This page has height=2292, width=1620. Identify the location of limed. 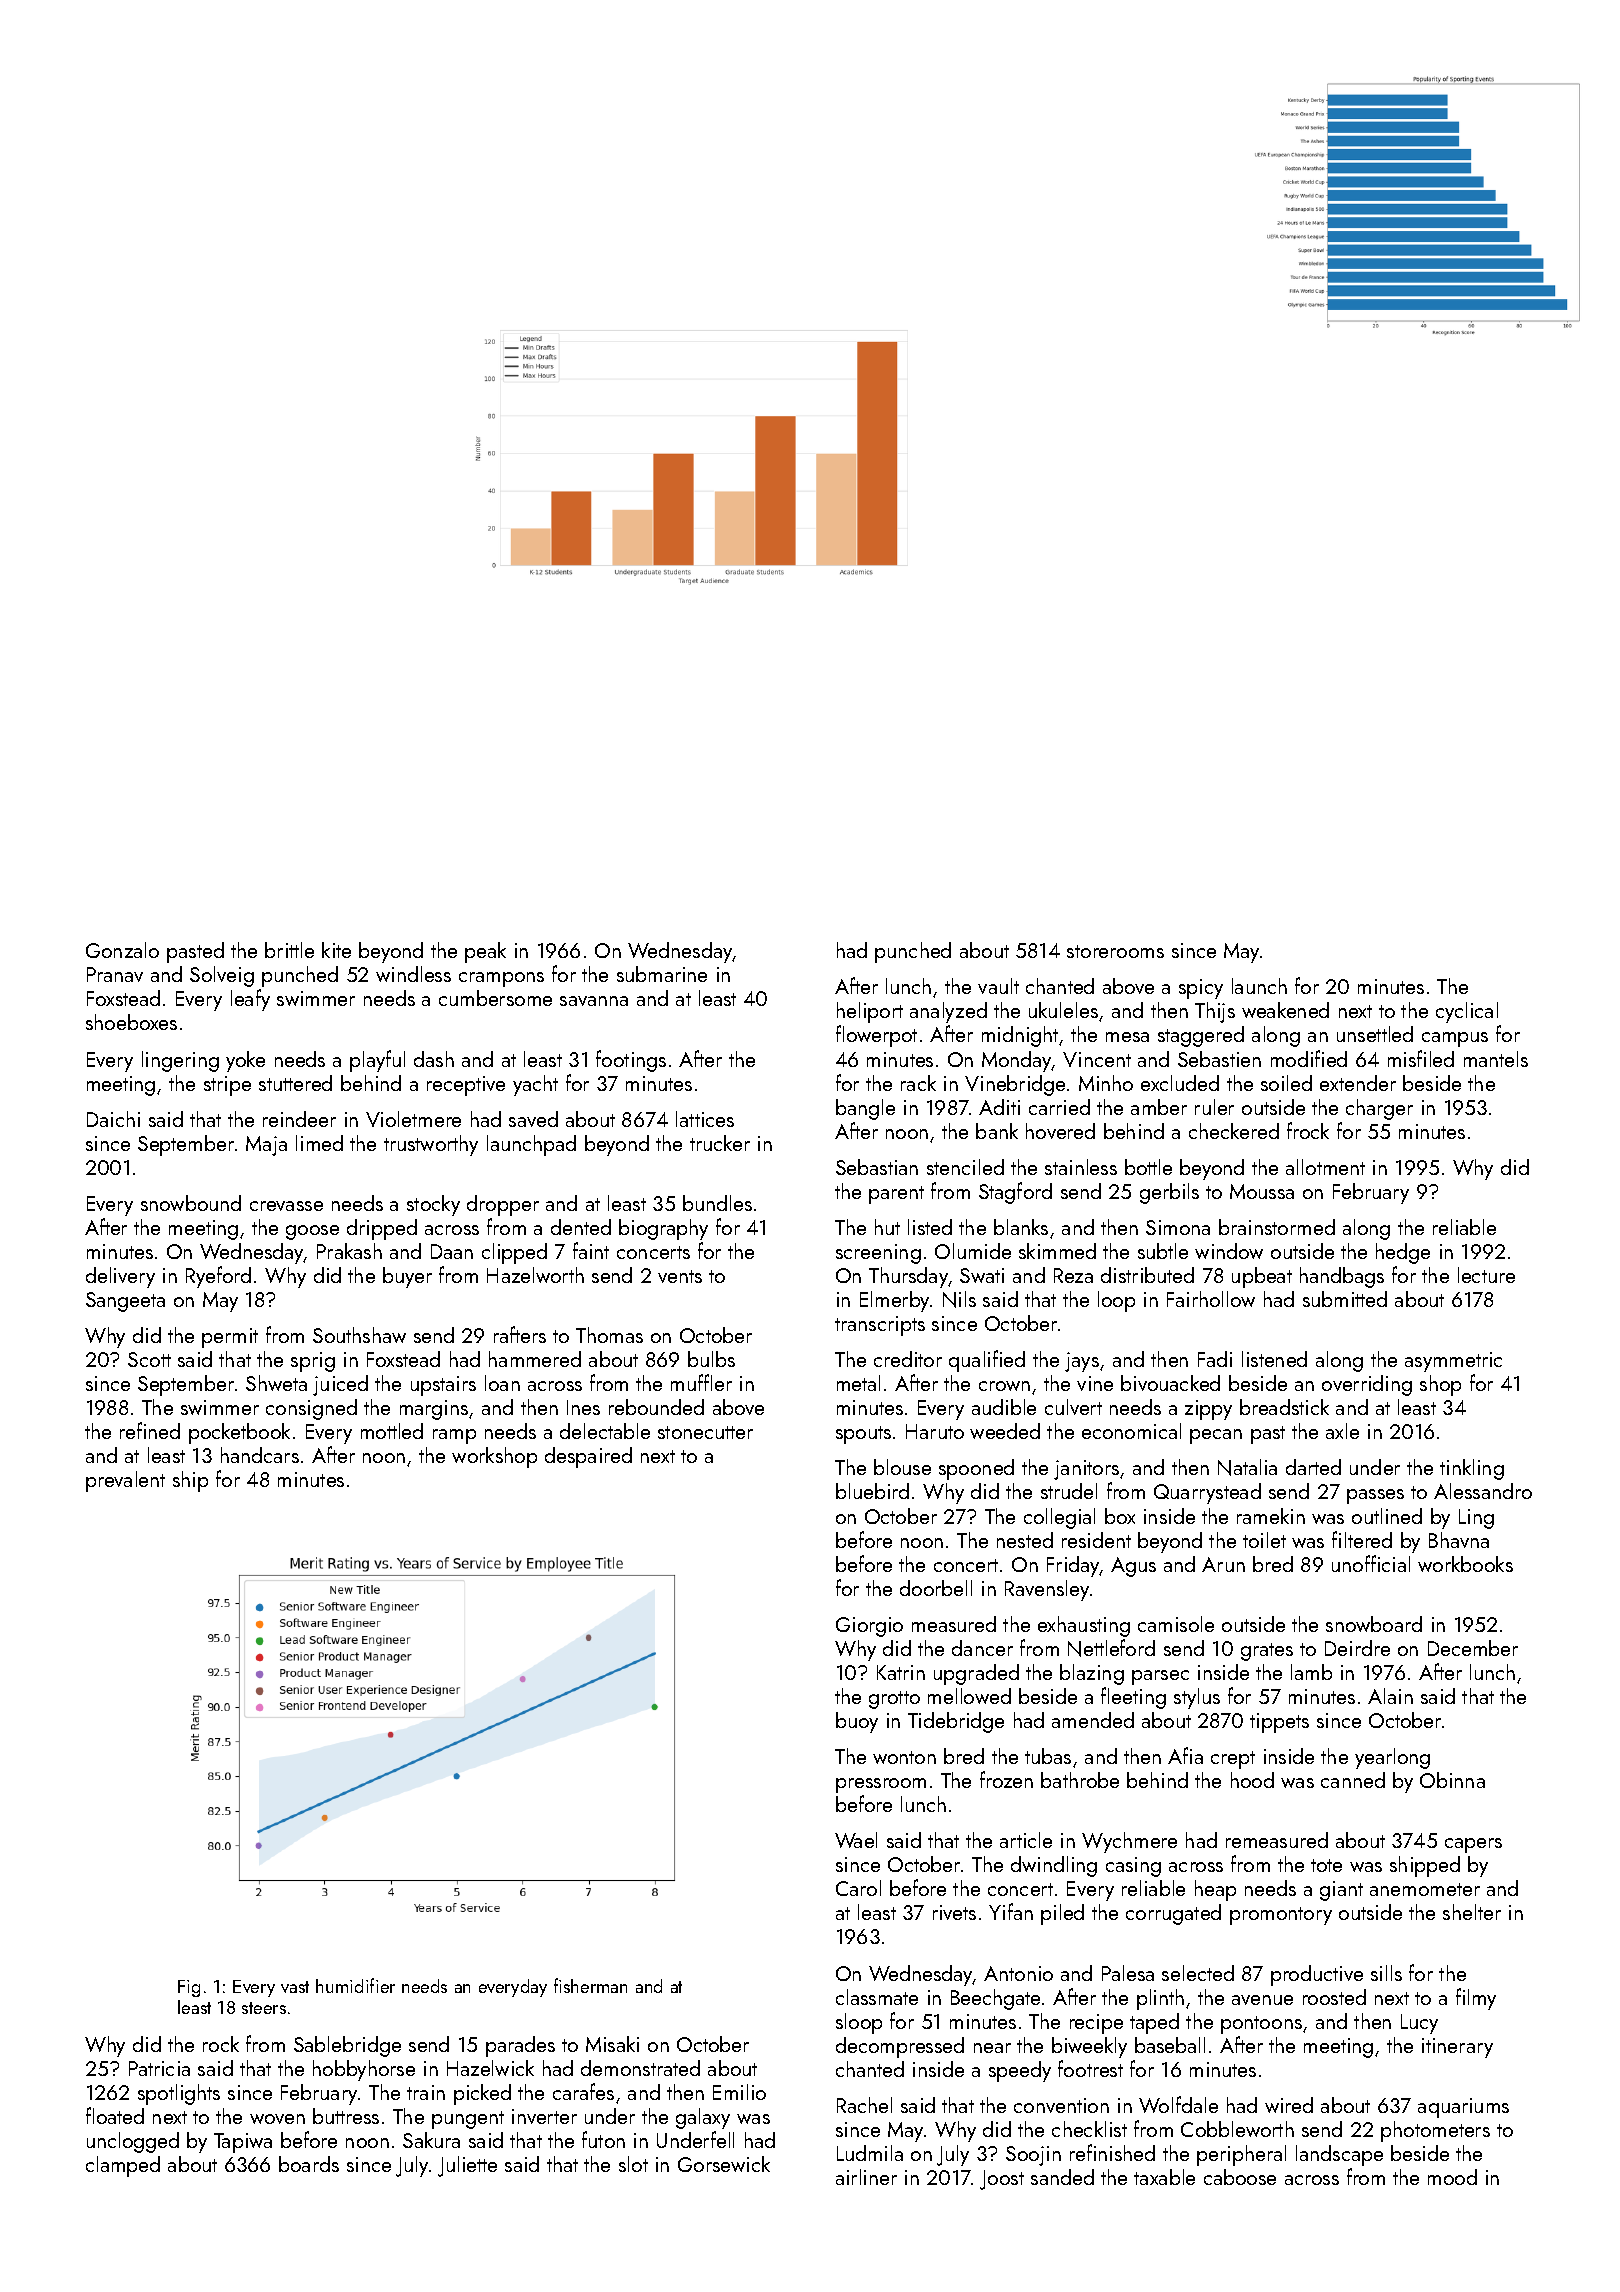
(319, 1143).
